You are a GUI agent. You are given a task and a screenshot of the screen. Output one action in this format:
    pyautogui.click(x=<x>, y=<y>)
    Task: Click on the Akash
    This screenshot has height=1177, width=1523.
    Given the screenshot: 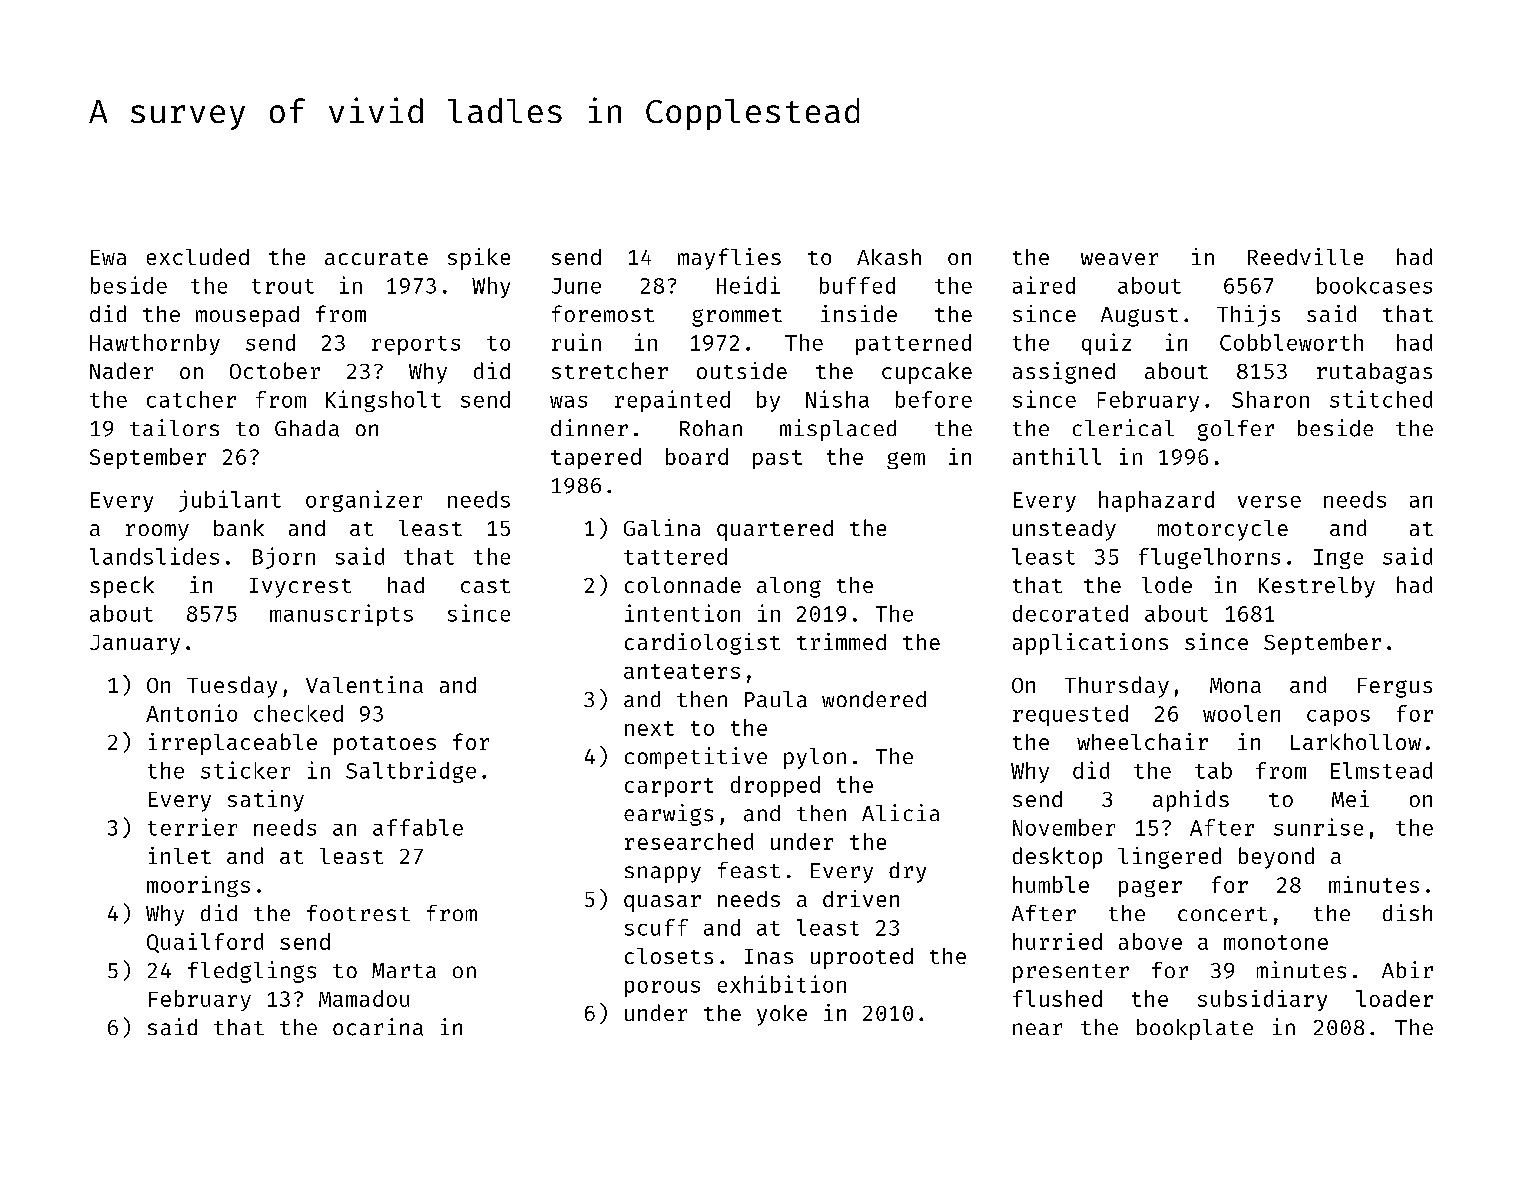 What is the action you would take?
    pyautogui.click(x=889, y=257)
